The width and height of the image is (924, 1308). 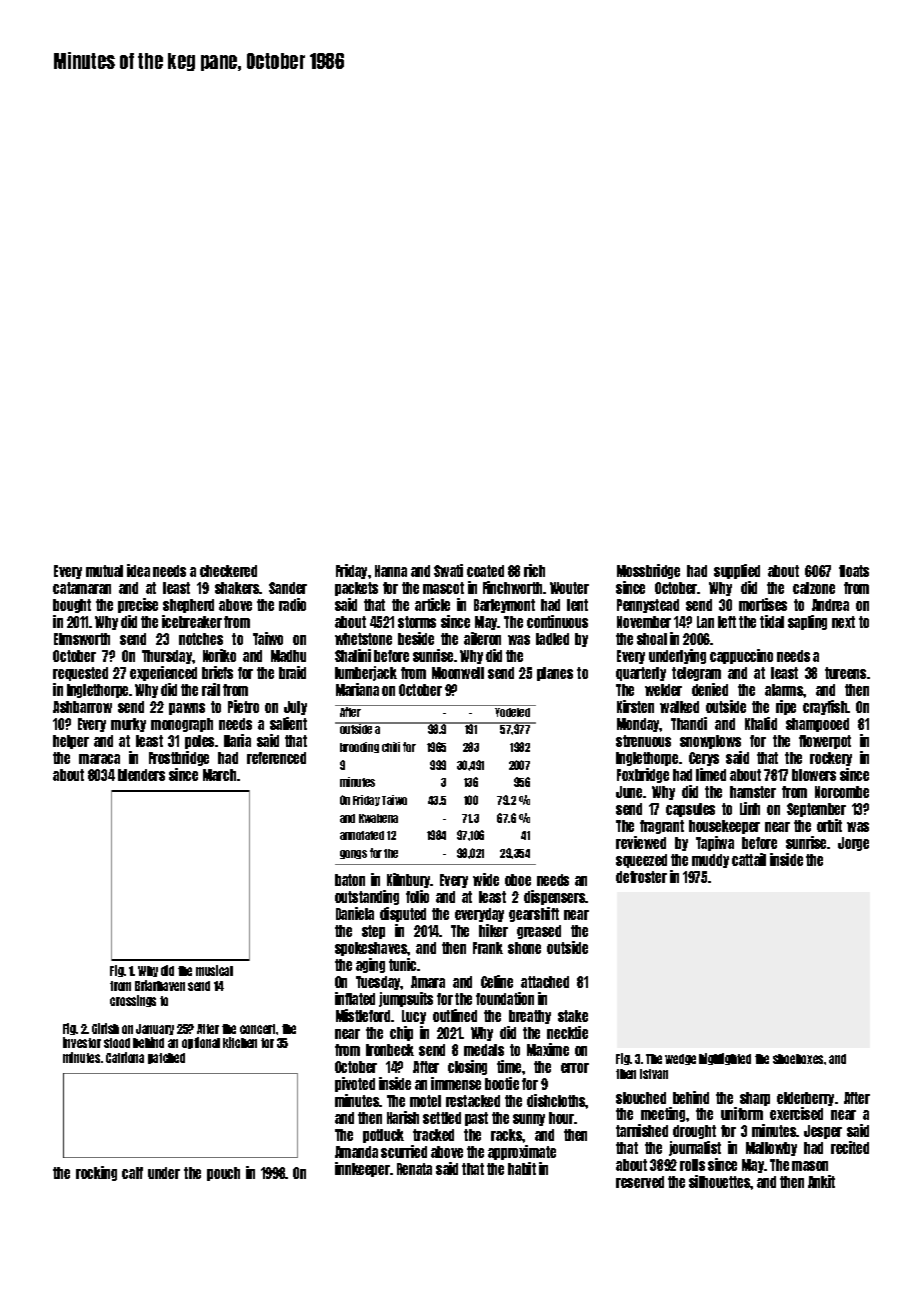 What do you see at coordinates (534, 570) in the image?
I see `rich` at bounding box center [534, 570].
